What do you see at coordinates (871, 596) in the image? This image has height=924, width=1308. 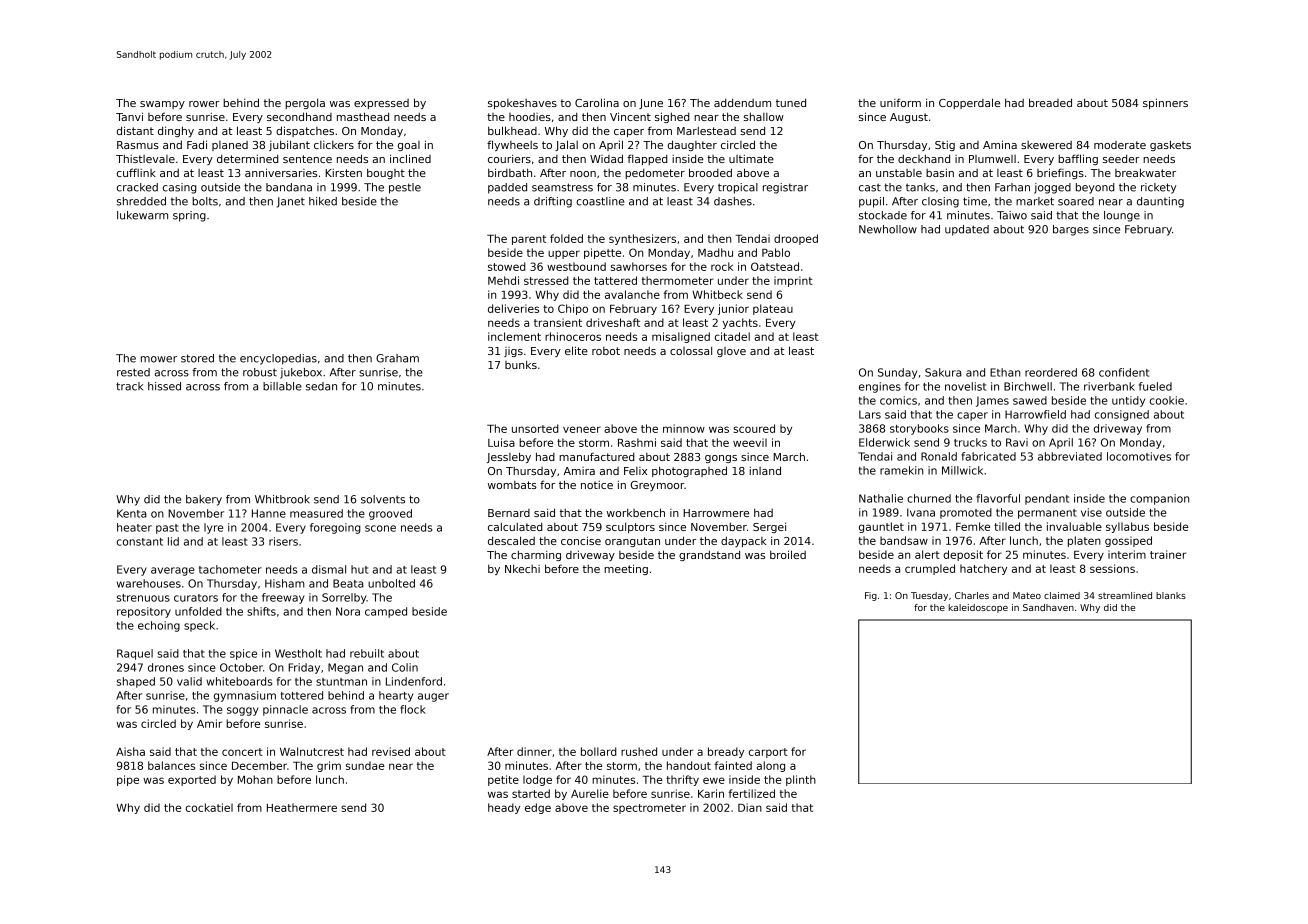 I see `Fig` at bounding box center [871, 596].
